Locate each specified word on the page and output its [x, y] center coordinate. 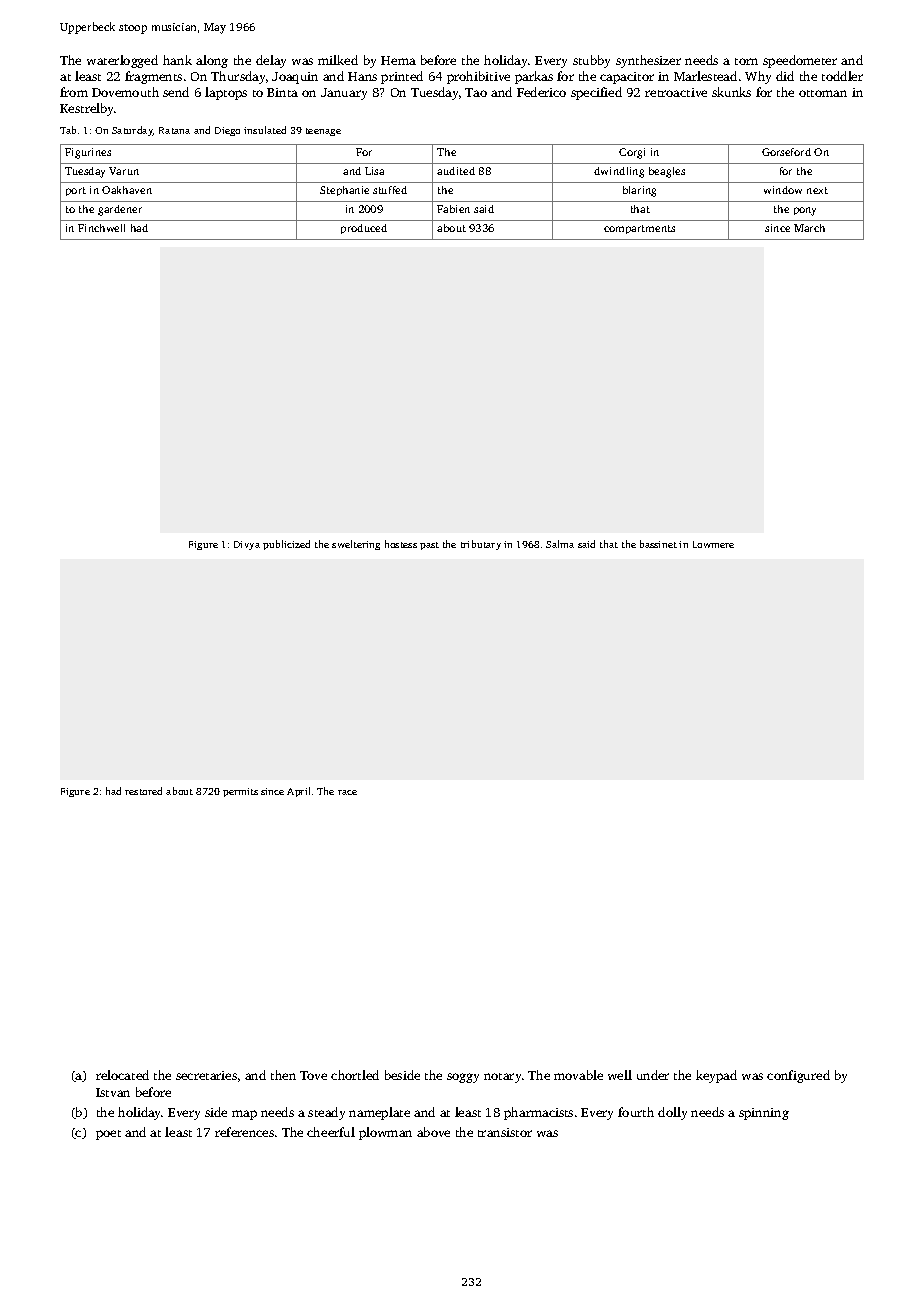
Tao [476, 92]
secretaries [206, 1075]
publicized [286, 545]
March [809, 228]
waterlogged [122, 61]
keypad [716, 1076]
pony [805, 211]
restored [143, 791]
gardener [120, 210]
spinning [764, 1114]
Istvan [113, 1092]
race [347, 792]
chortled [355, 1075]
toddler [842, 76]
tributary [481, 545]
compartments [639, 229]
